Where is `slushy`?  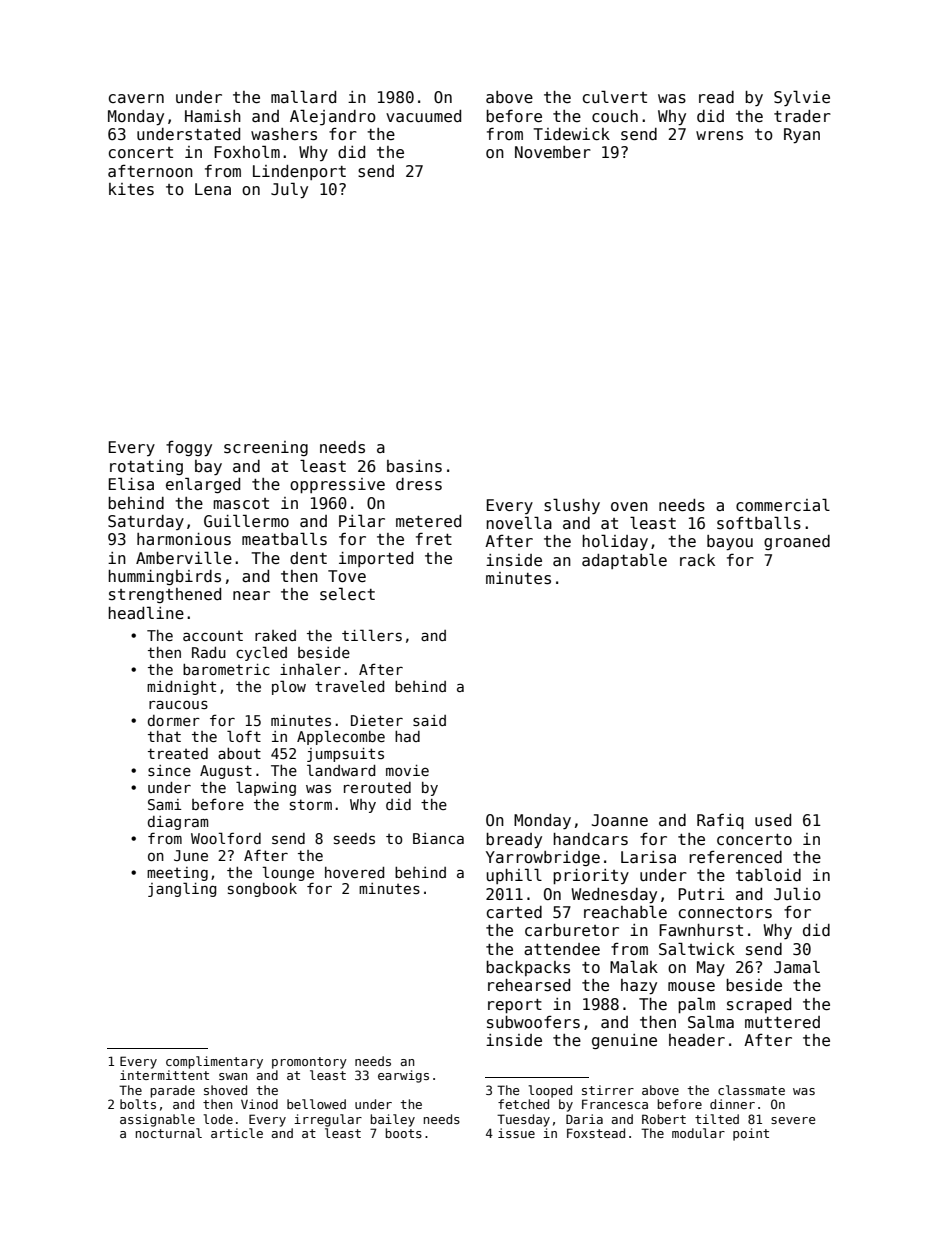 slushy is located at coordinates (572, 506).
